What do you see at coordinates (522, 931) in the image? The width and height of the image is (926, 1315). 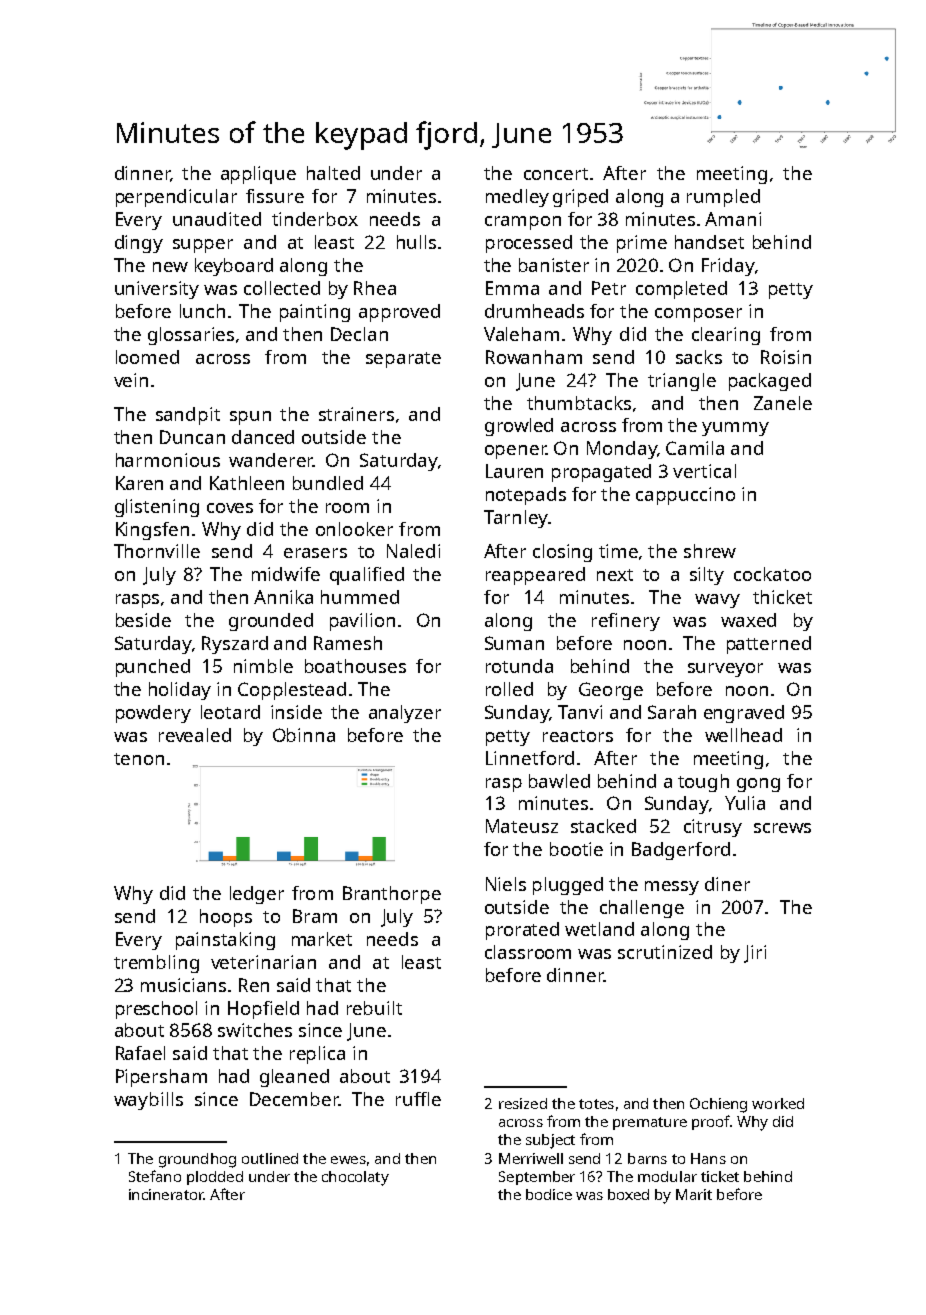 I see `prorated` at bounding box center [522, 931].
